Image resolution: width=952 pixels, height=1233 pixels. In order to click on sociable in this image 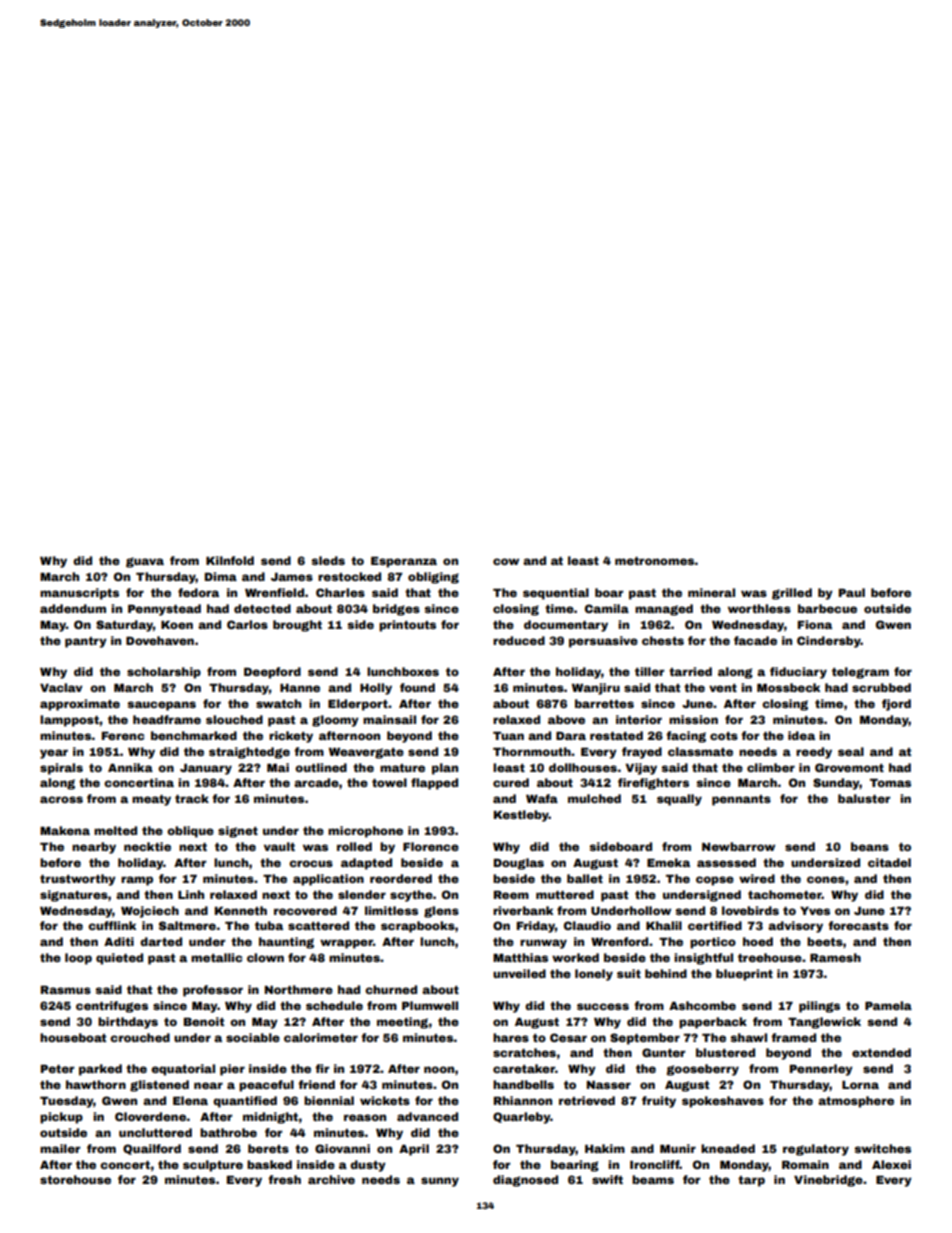, I will do `click(253, 1037)`.
